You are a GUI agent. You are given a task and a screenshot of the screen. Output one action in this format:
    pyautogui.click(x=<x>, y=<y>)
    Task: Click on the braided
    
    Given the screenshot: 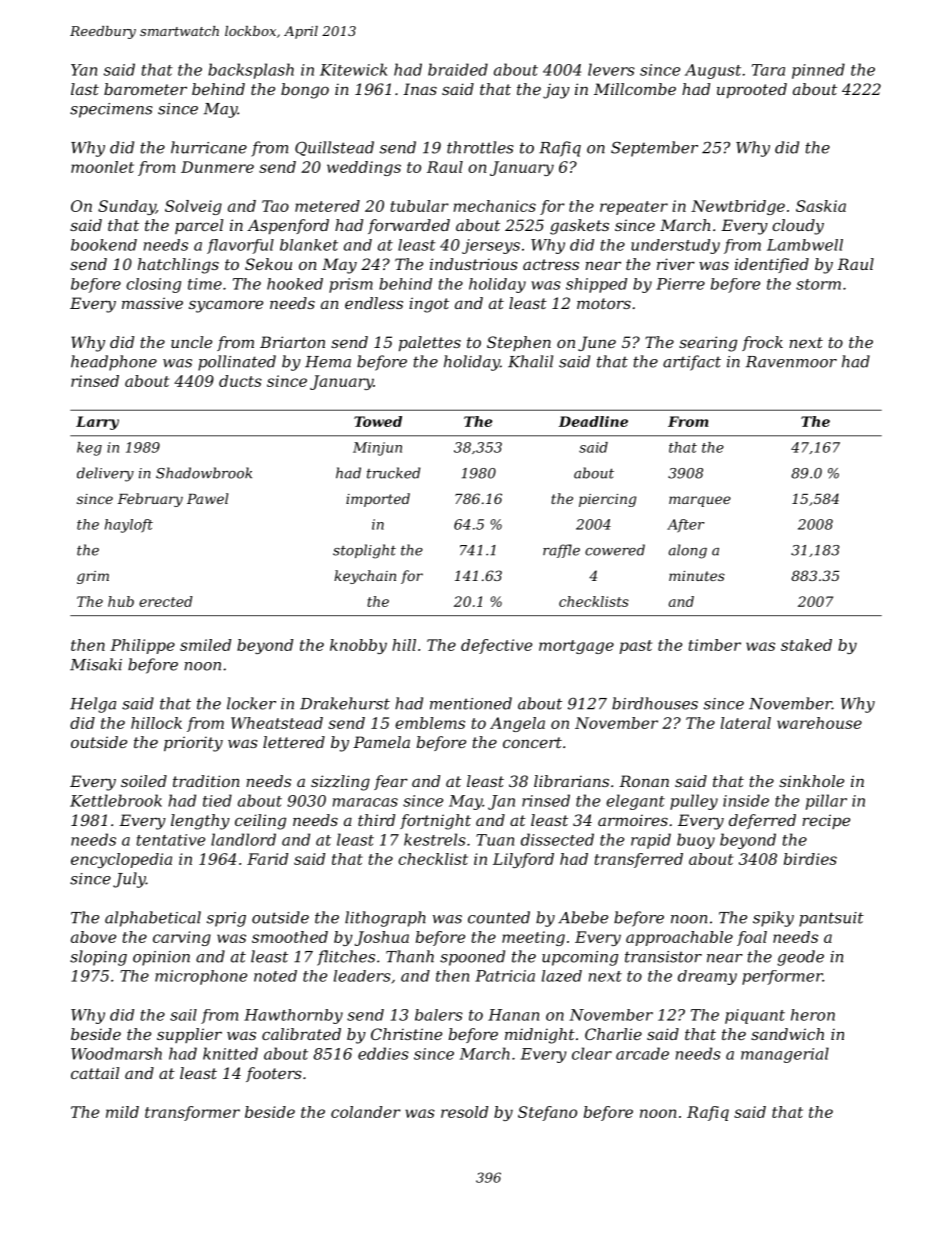 What is the action you would take?
    pyautogui.click(x=458, y=69)
